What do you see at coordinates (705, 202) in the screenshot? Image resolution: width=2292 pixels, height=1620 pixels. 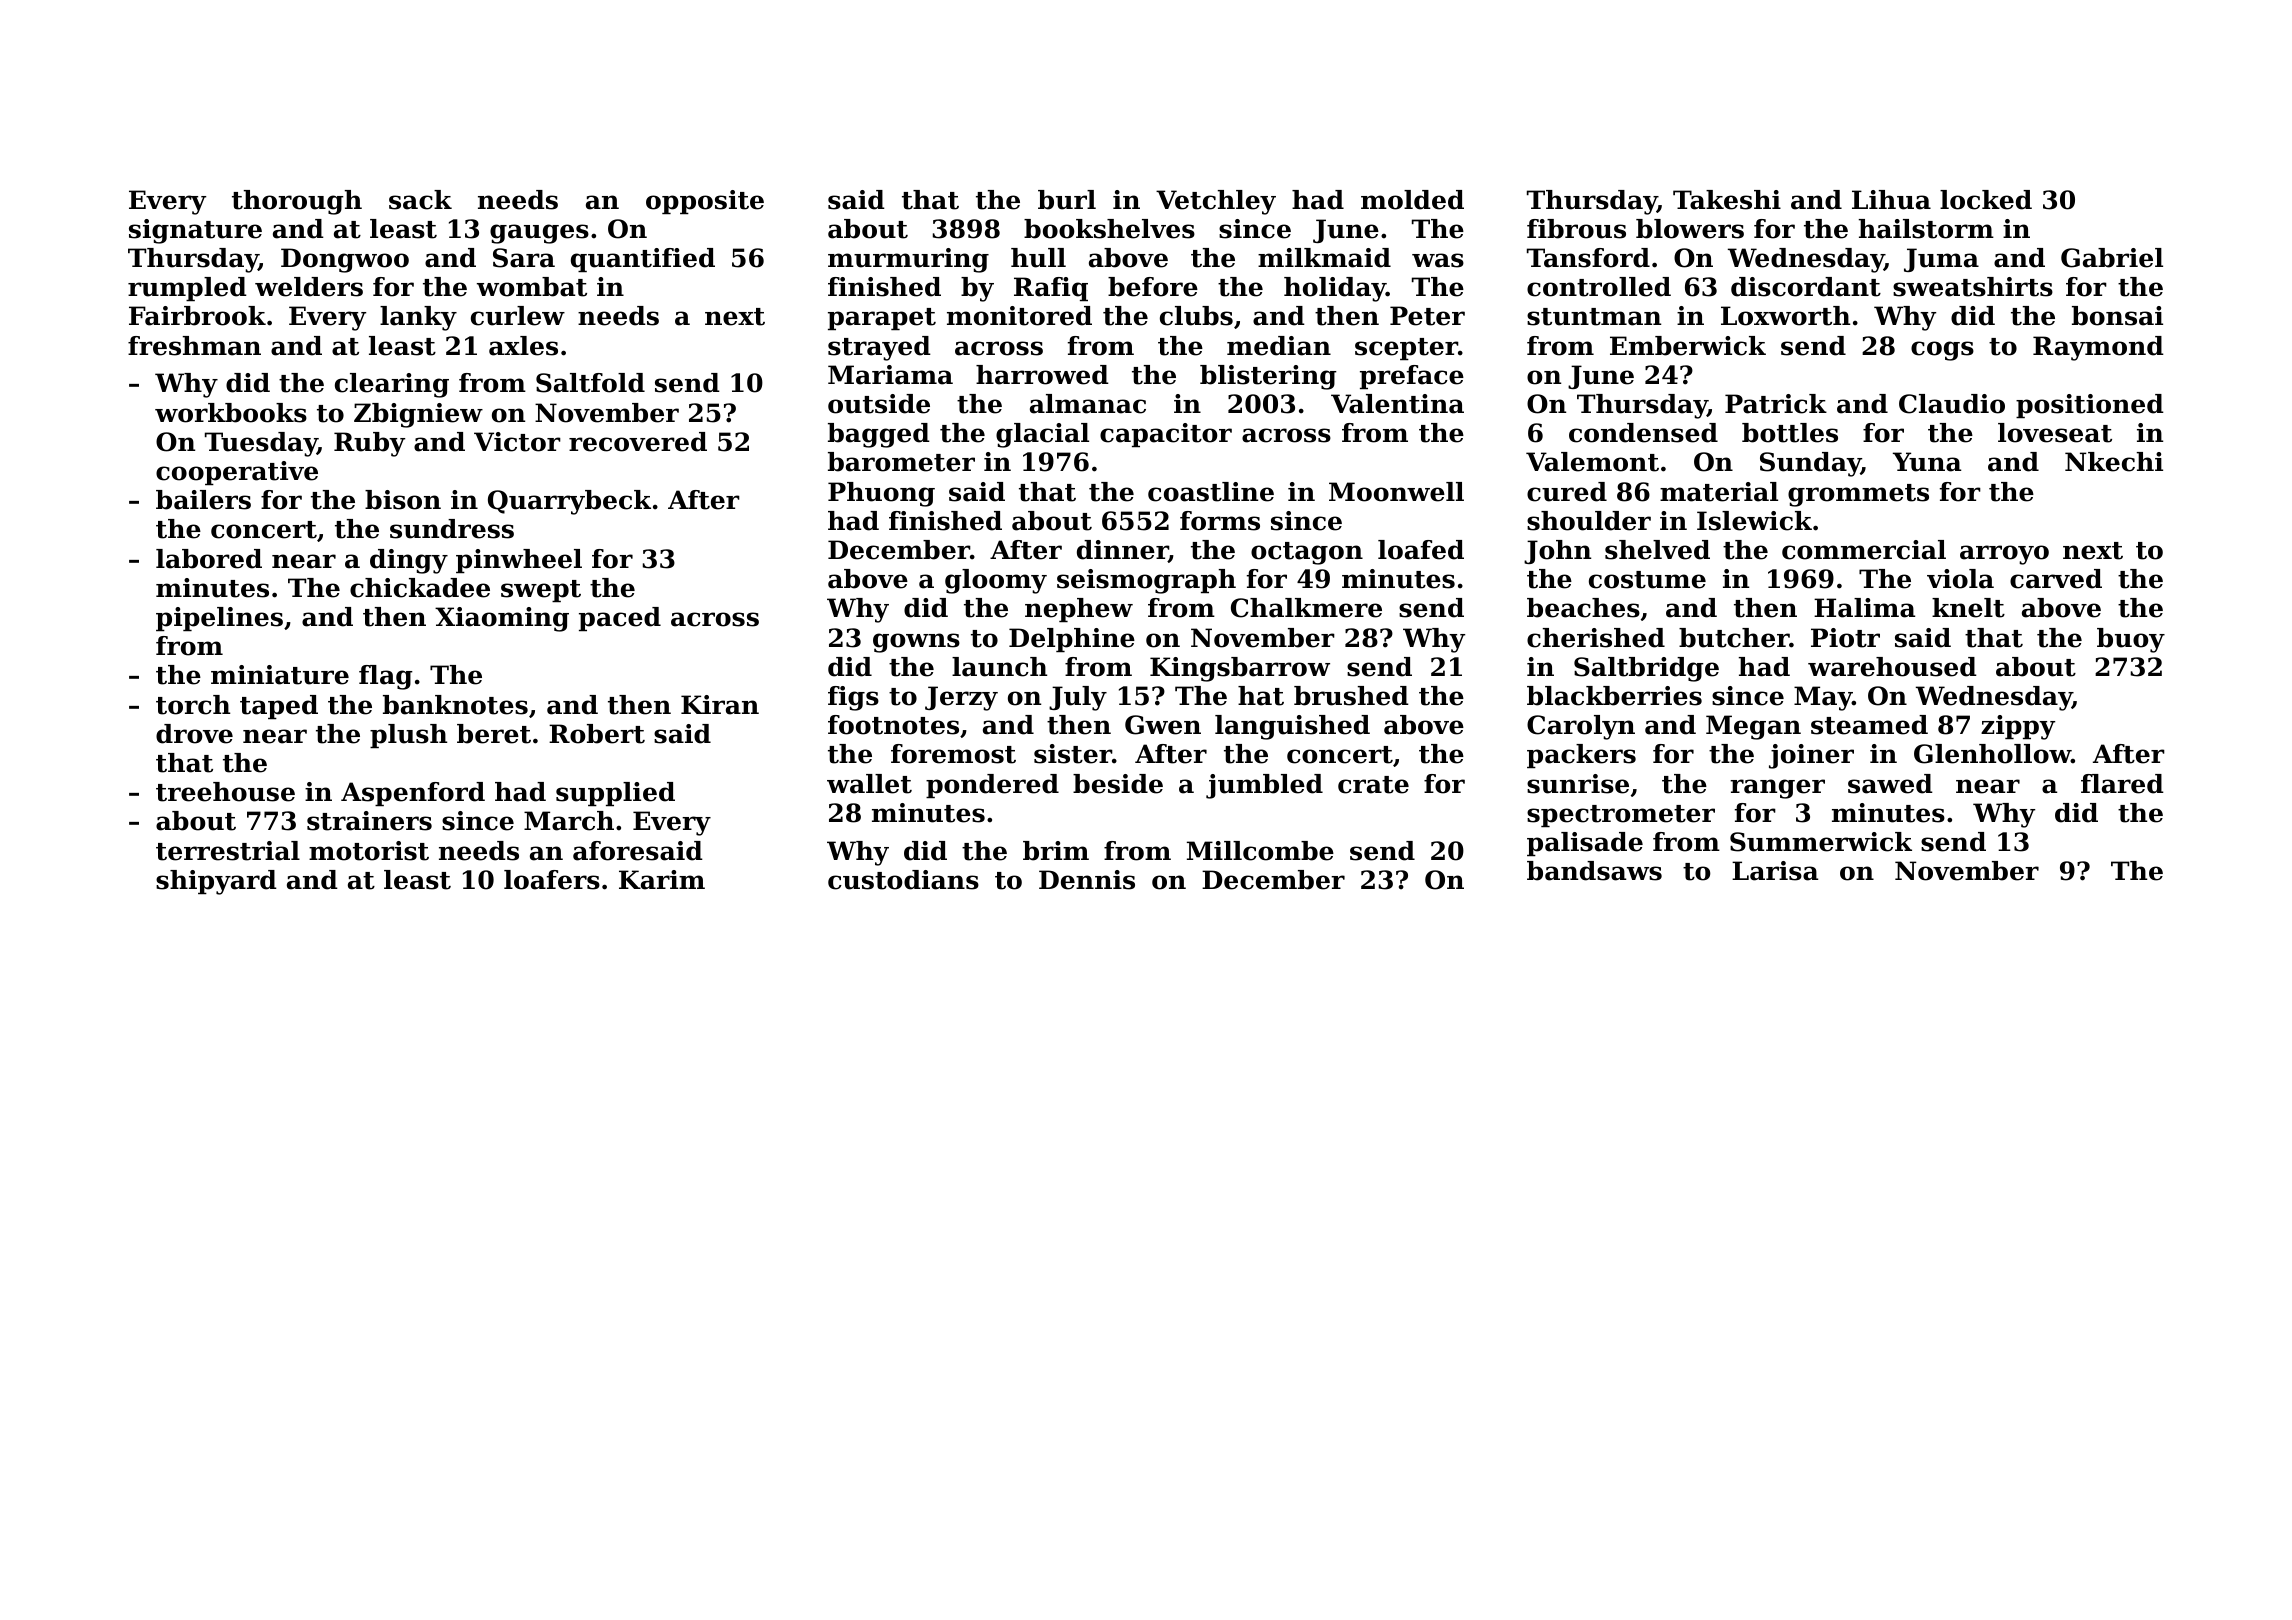 I see `opposite` at bounding box center [705, 202].
